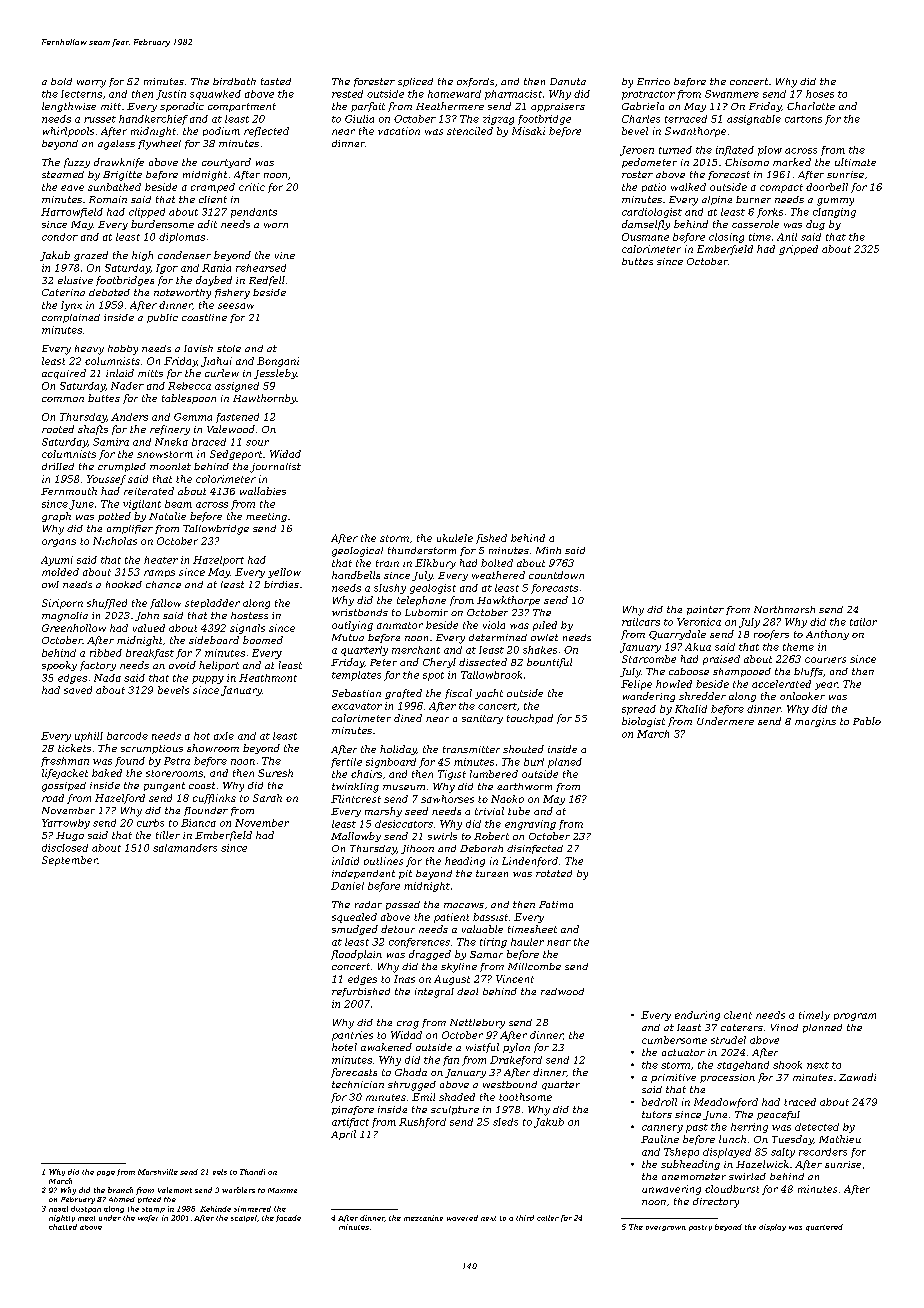  What do you see at coordinates (343, 1135) in the screenshot?
I see `April` at bounding box center [343, 1135].
